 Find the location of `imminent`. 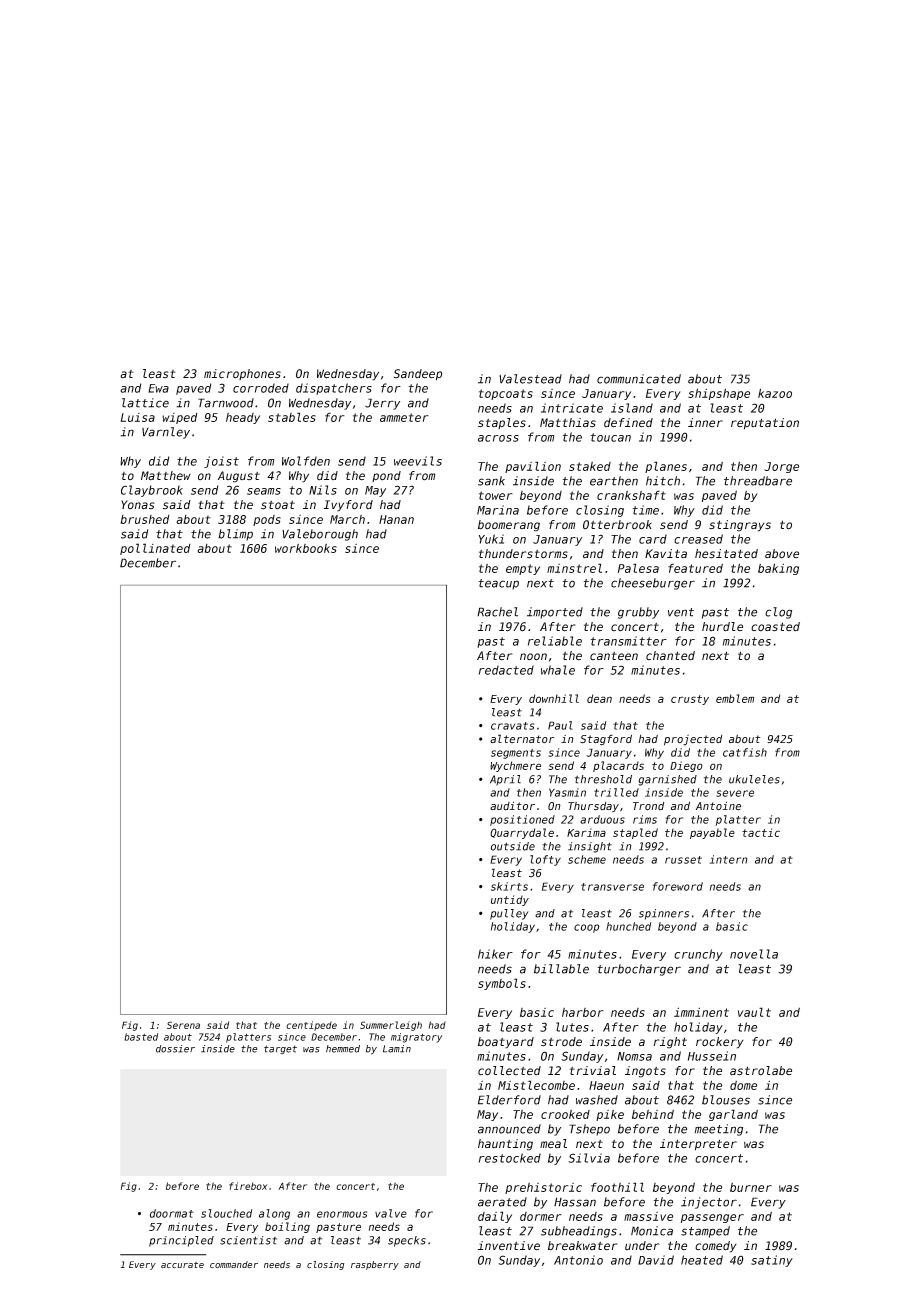

imminent is located at coordinates (701, 1012).
